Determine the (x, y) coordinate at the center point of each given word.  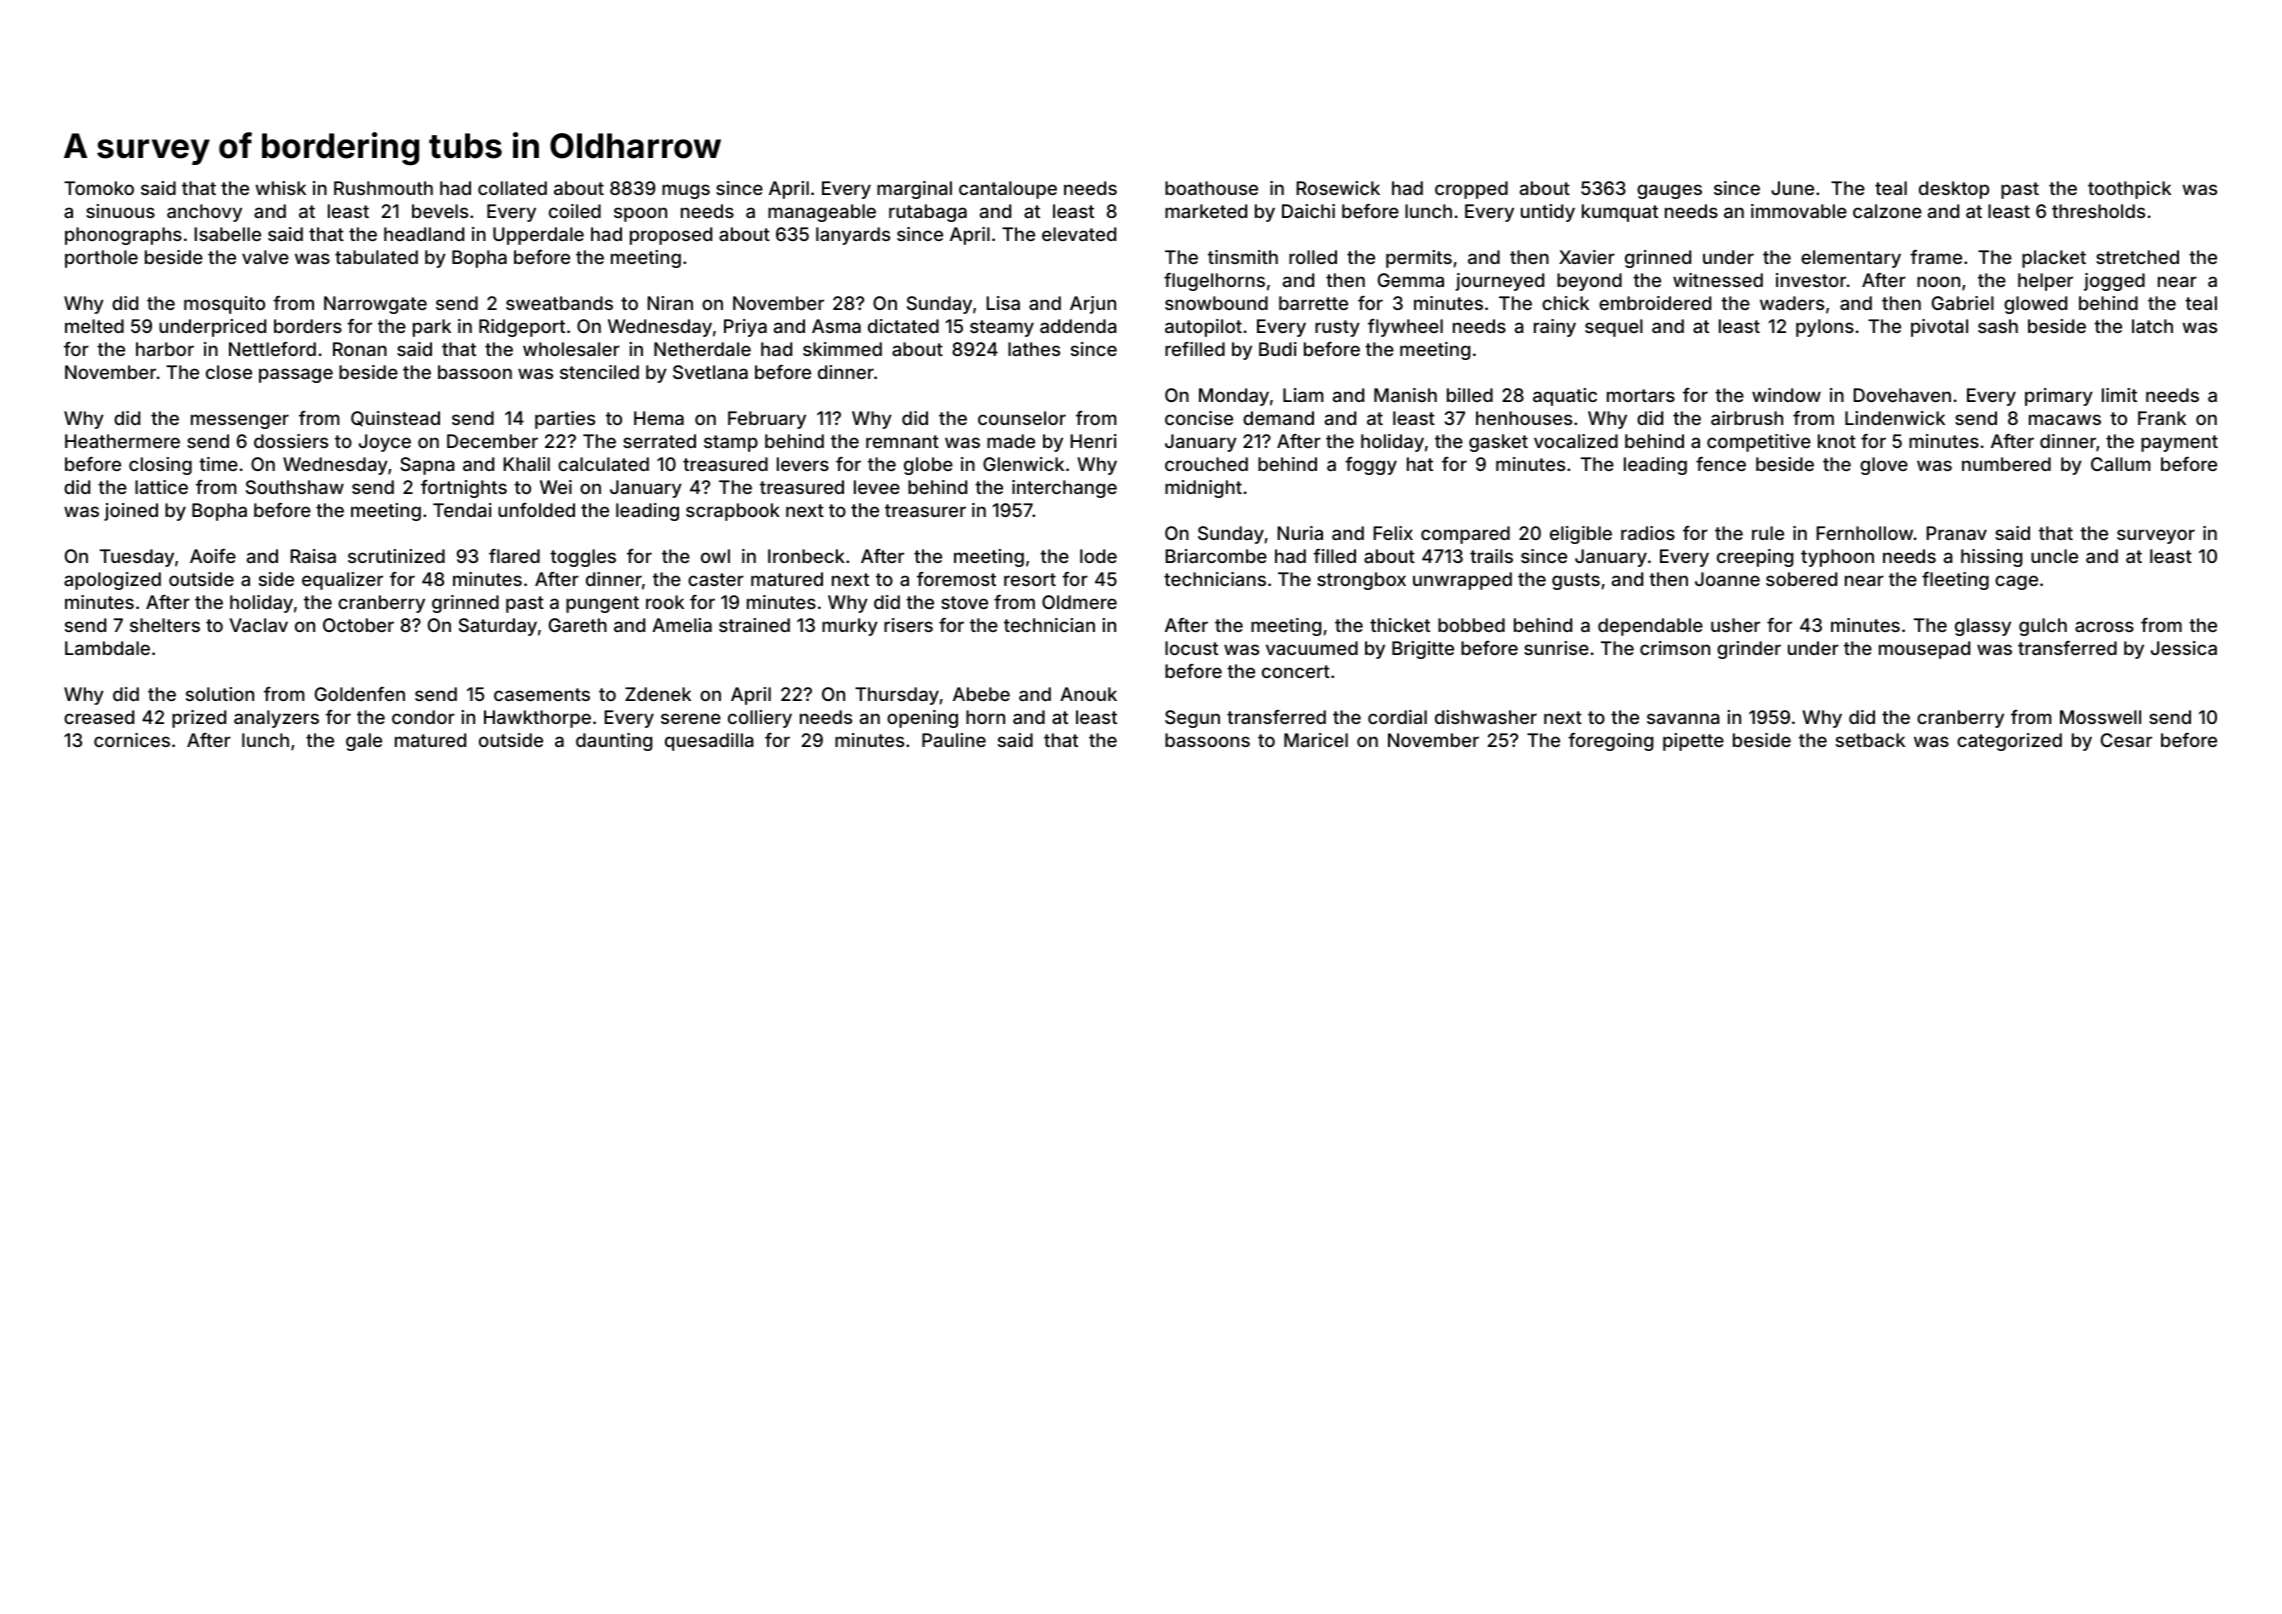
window (1786, 395)
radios (1648, 533)
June (1792, 188)
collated (512, 188)
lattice (161, 487)
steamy (1002, 328)
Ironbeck (806, 556)
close (229, 372)
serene (691, 718)
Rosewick (1338, 188)
